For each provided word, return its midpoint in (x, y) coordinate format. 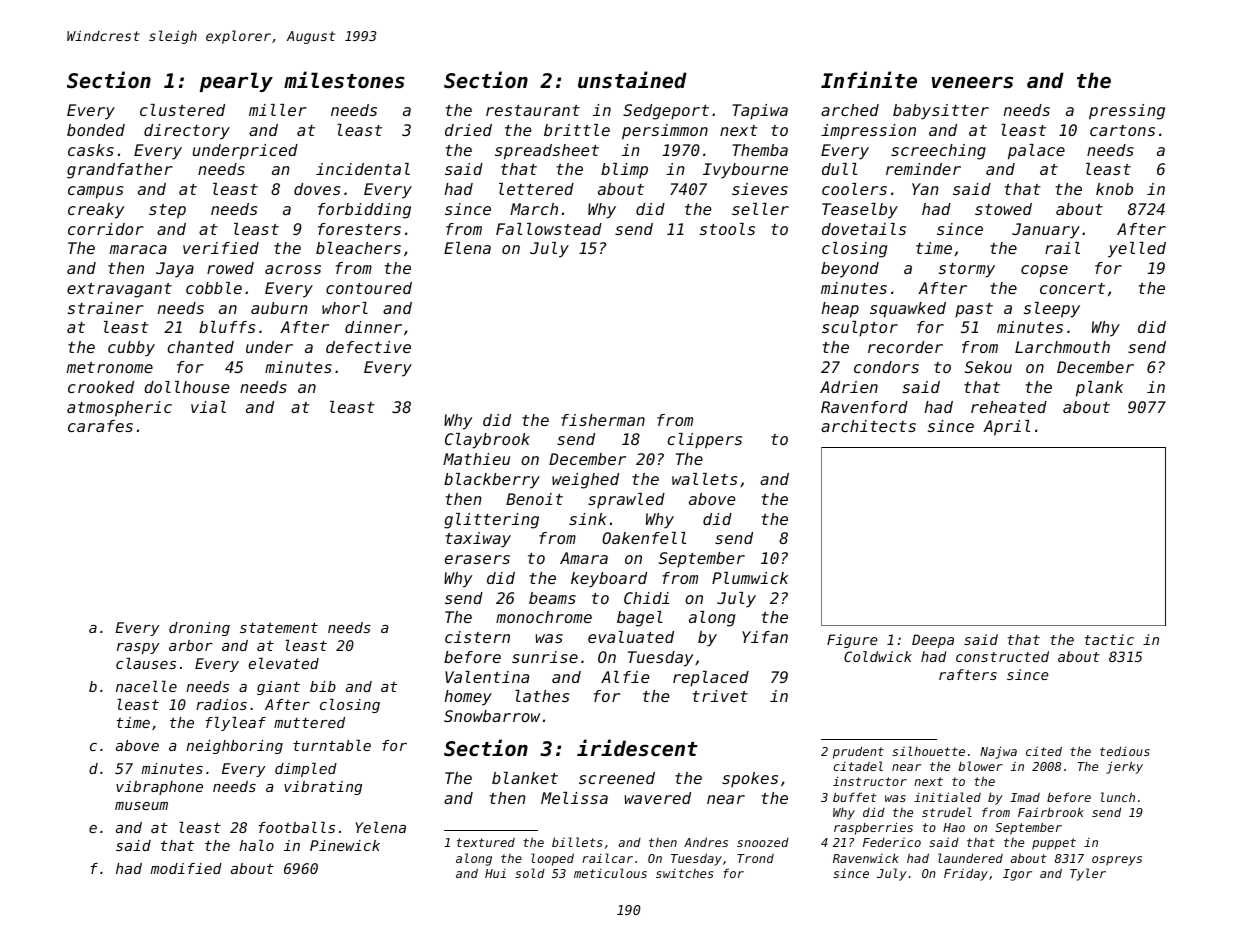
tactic (1109, 639)
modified (186, 868)
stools (727, 229)
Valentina (487, 677)
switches (684, 873)
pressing (1127, 112)
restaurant (533, 110)
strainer (106, 308)
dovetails (864, 229)
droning (199, 629)
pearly (236, 82)
